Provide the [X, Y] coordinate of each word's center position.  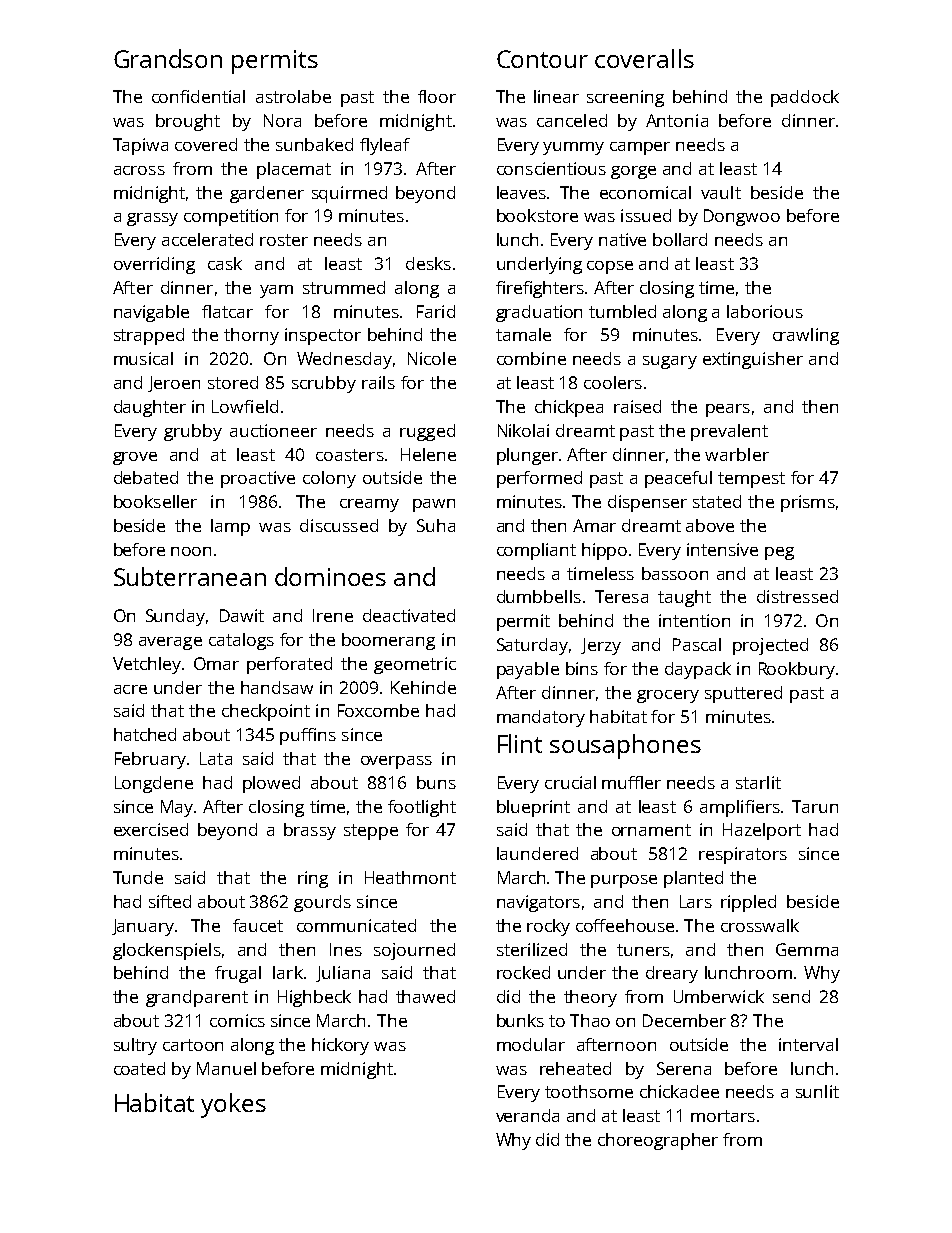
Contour [542, 59]
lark [288, 972]
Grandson [168, 58]
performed [539, 479]
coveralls [644, 58]
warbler [737, 454]
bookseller [155, 501]
